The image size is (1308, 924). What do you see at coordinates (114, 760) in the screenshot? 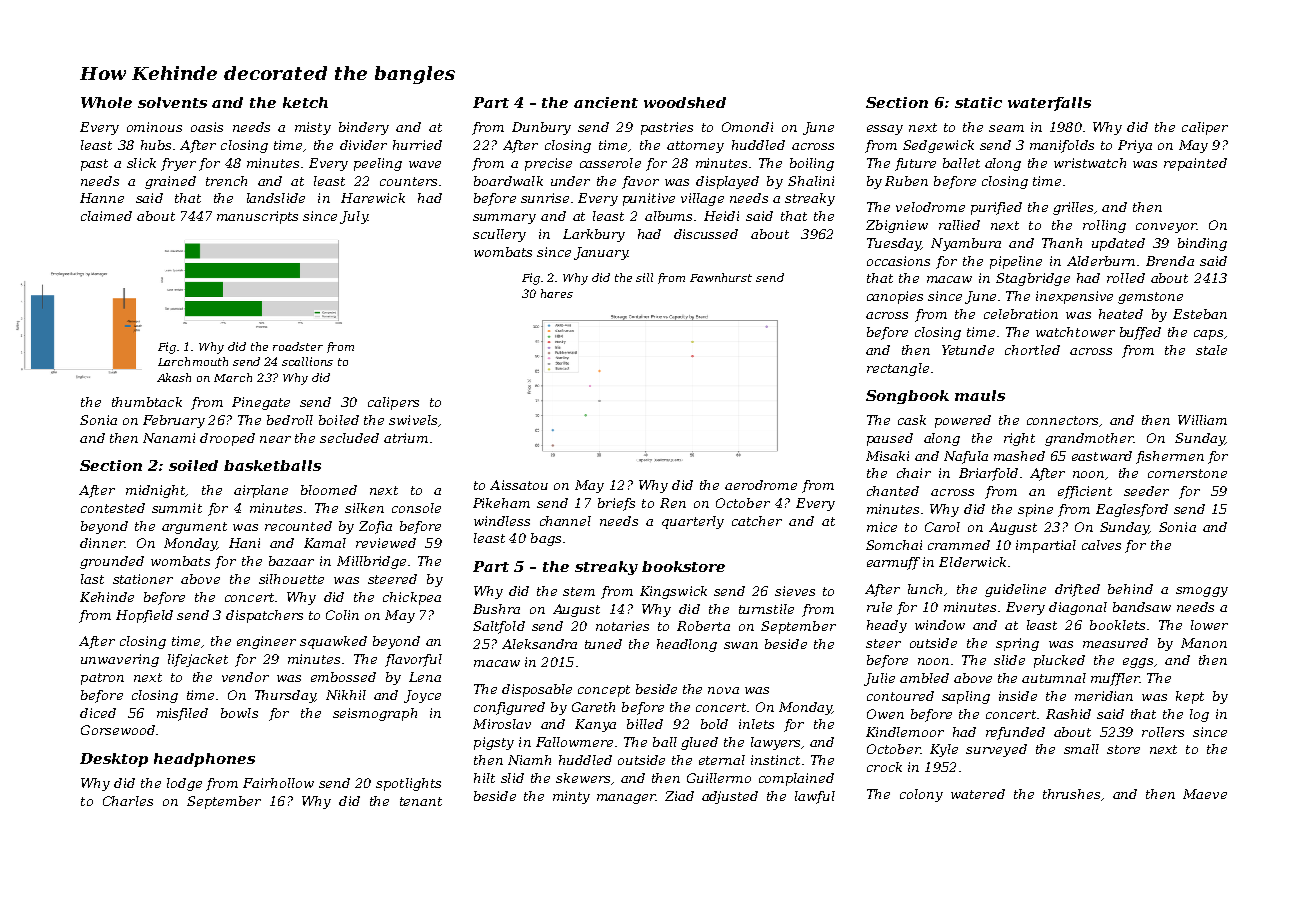
I see `Desktop` at bounding box center [114, 760].
